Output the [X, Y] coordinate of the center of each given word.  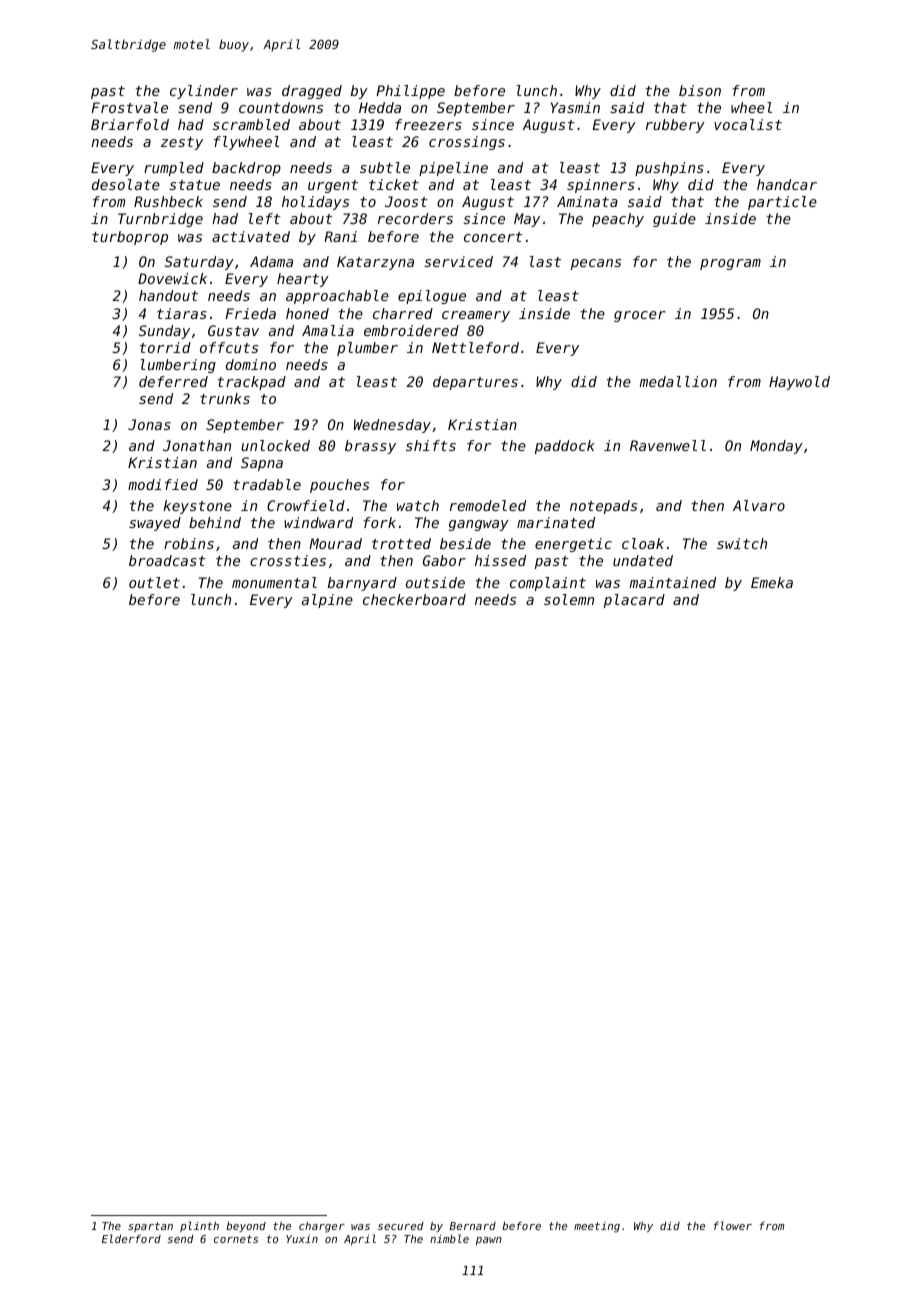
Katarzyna [375, 263]
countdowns [281, 107]
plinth [199, 1226]
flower [733, 1225]
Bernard [472, 1226]
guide [674, 220]
